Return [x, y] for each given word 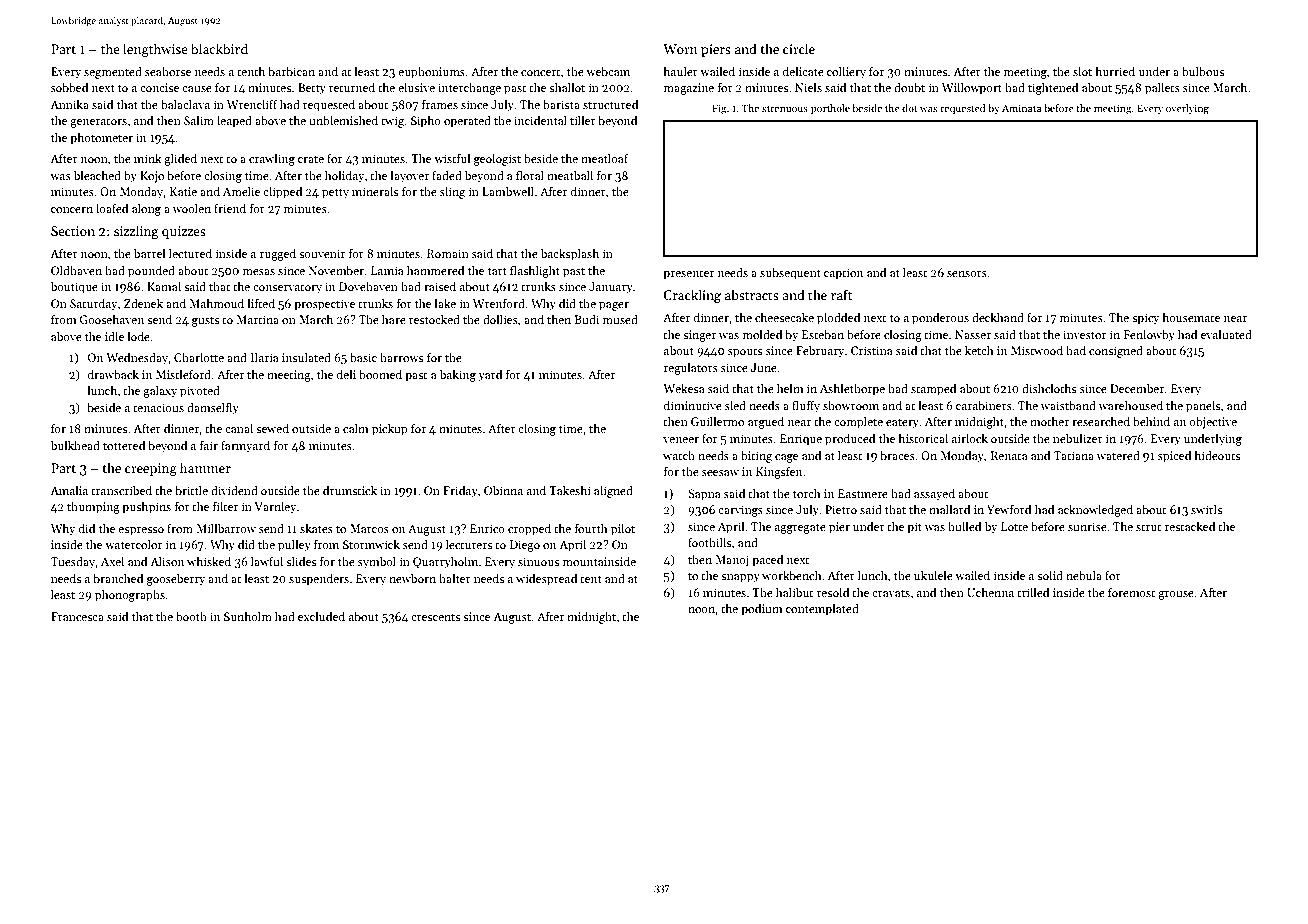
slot [1082, 71]
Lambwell [508, 191]
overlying [1187, 109]
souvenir [322, 253]
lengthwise [155, 50]
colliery [846, 72]
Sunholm [248, 616]
